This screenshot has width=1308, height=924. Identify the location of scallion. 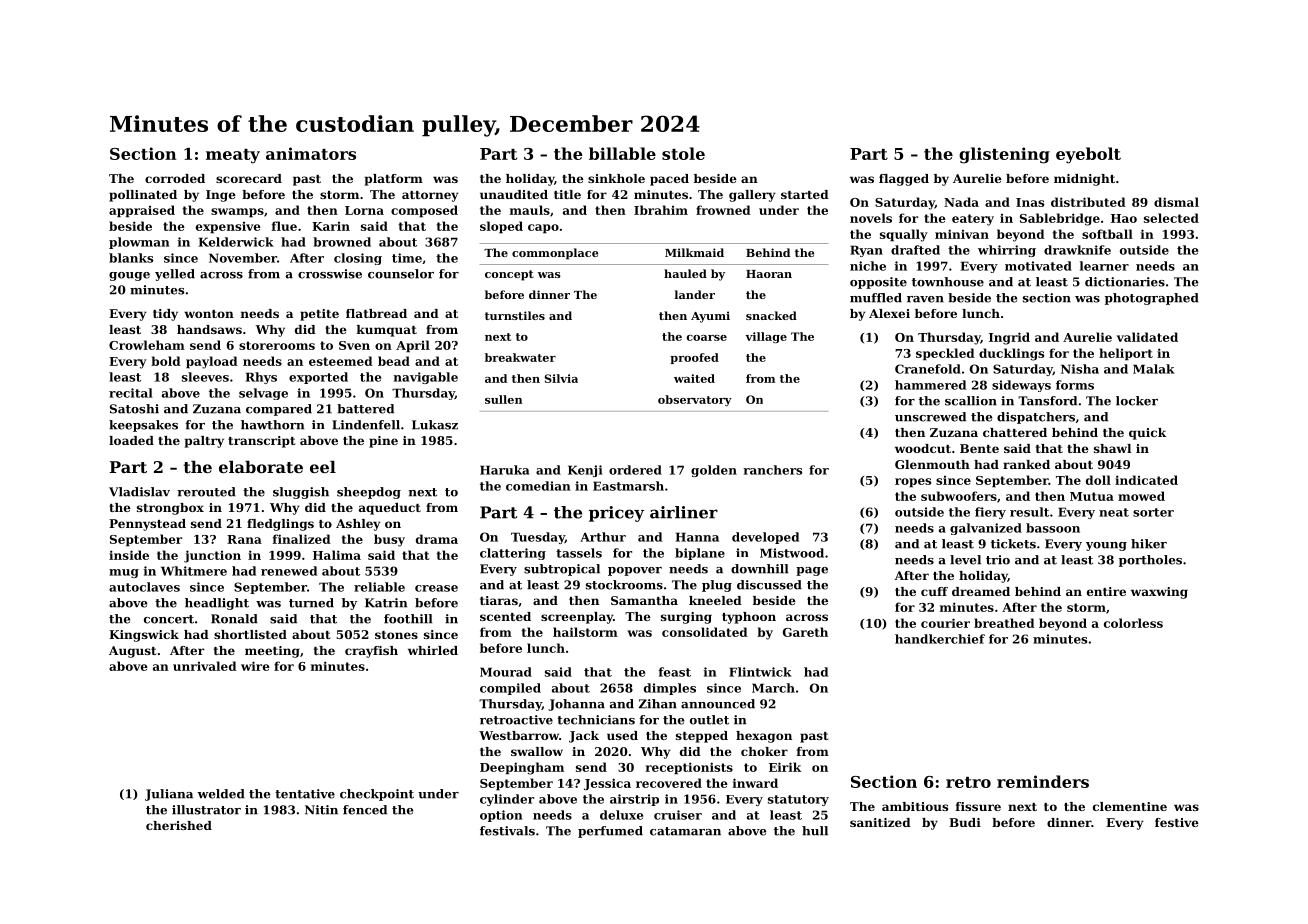
(971, 401).
